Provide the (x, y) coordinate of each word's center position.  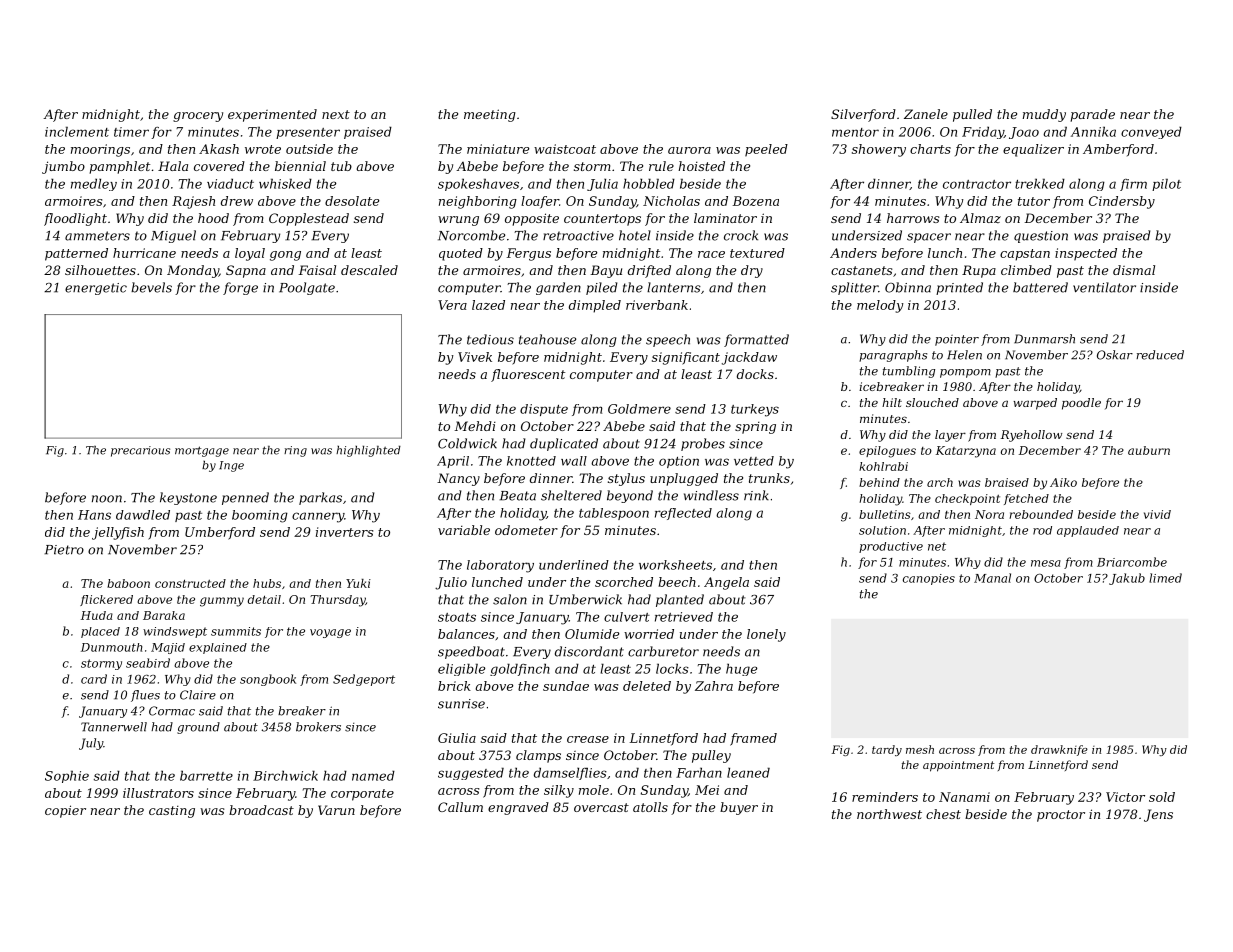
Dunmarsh (1044, 339)
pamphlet (119, 167)
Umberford (220, 533)
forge (240, 288)
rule (661, 166)
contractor (977, 184)
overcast (601, 807)
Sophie (67, 776)
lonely (766, 635)
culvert (627, 617)
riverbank (657, 305)
